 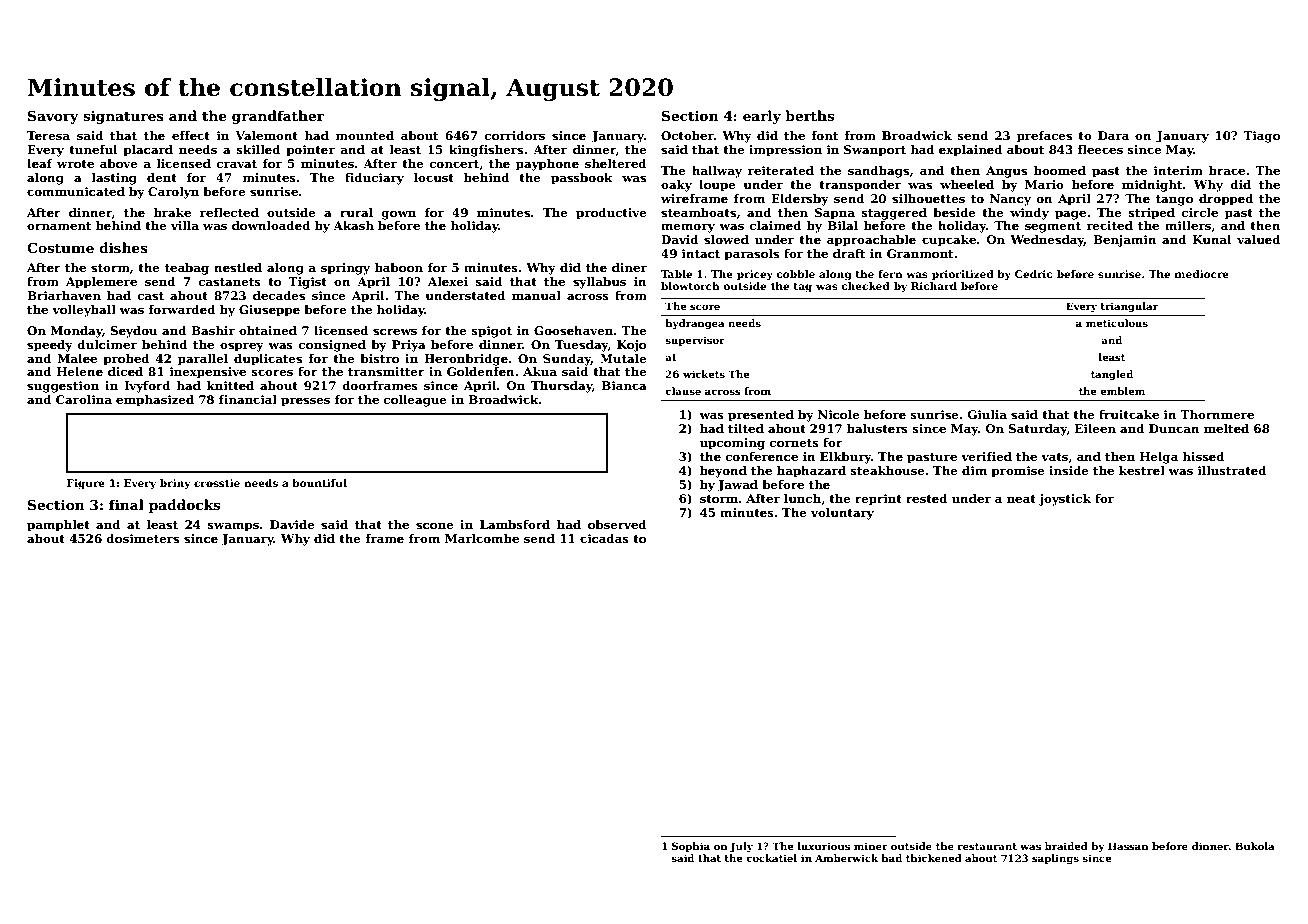 I want to click on joystick, so click(x=1065, y=500).
